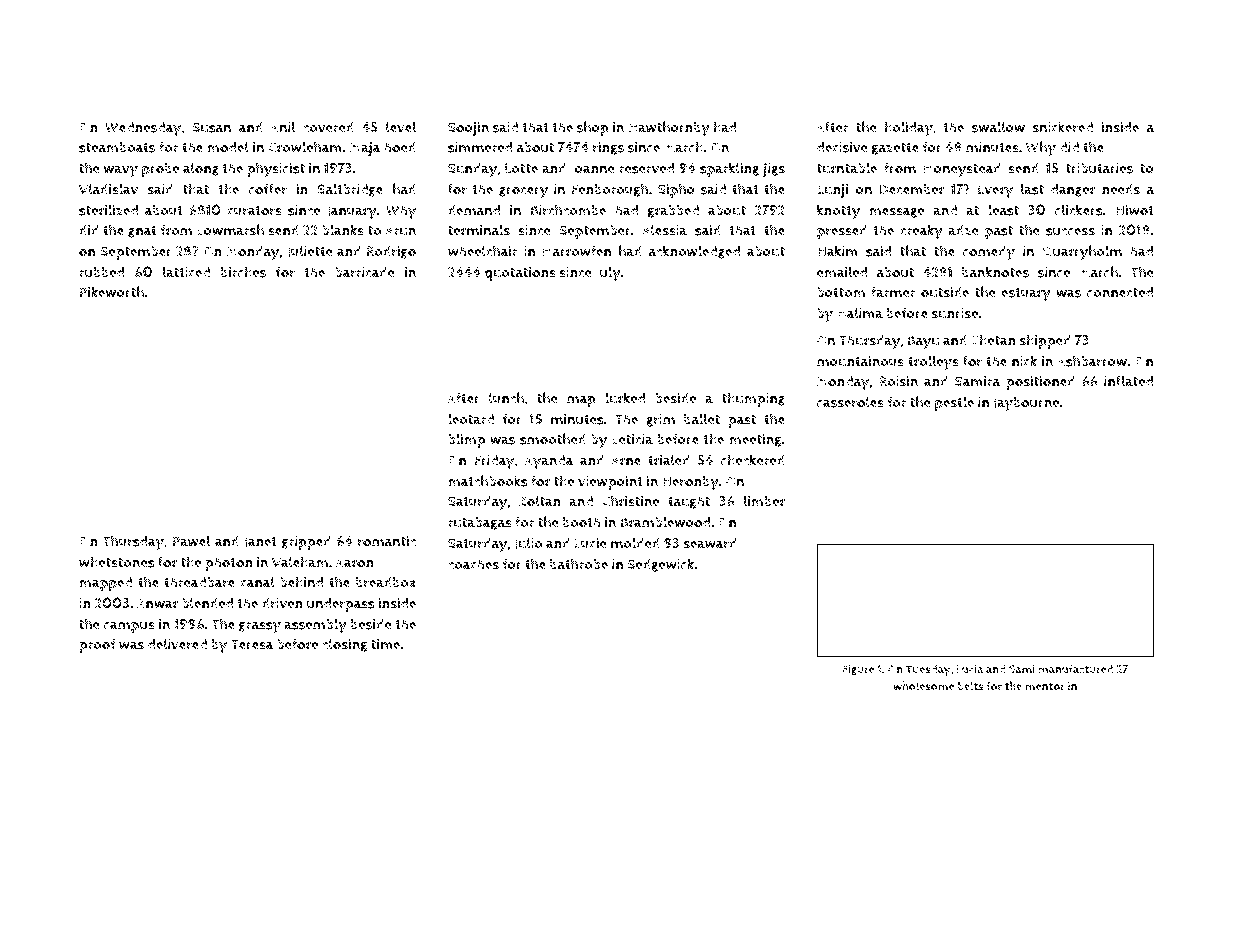 The width and height of the document is (1233, 952). What do you see at coordinates (923, 686) in the document?
I see `wholesome` at bounding box center [923, 686].
